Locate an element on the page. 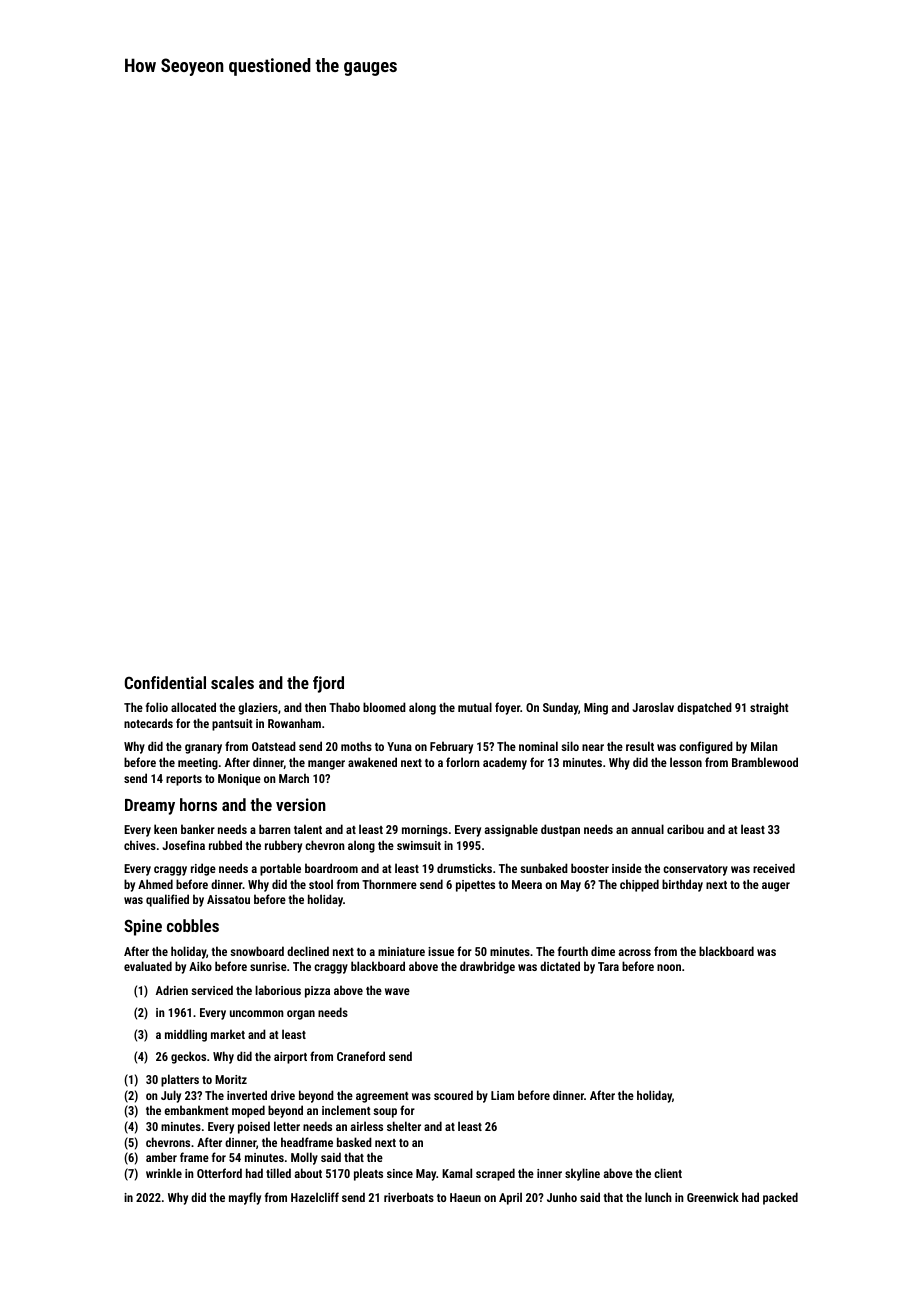 This document has width=924, height=1308. Confidential is located at coordinates (165, 682).
